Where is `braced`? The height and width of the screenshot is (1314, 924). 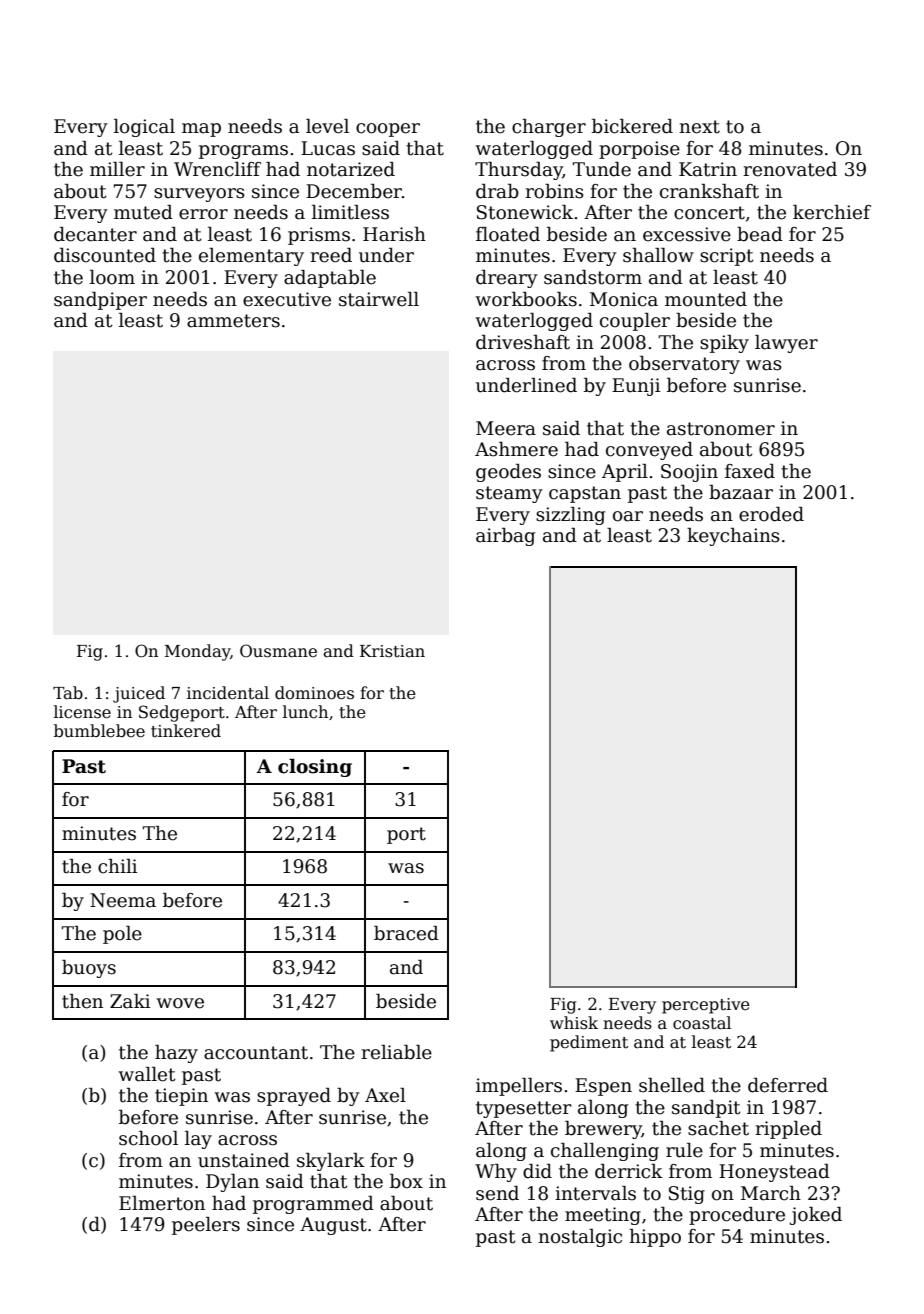 braced is located at coordinates (406, 933).
